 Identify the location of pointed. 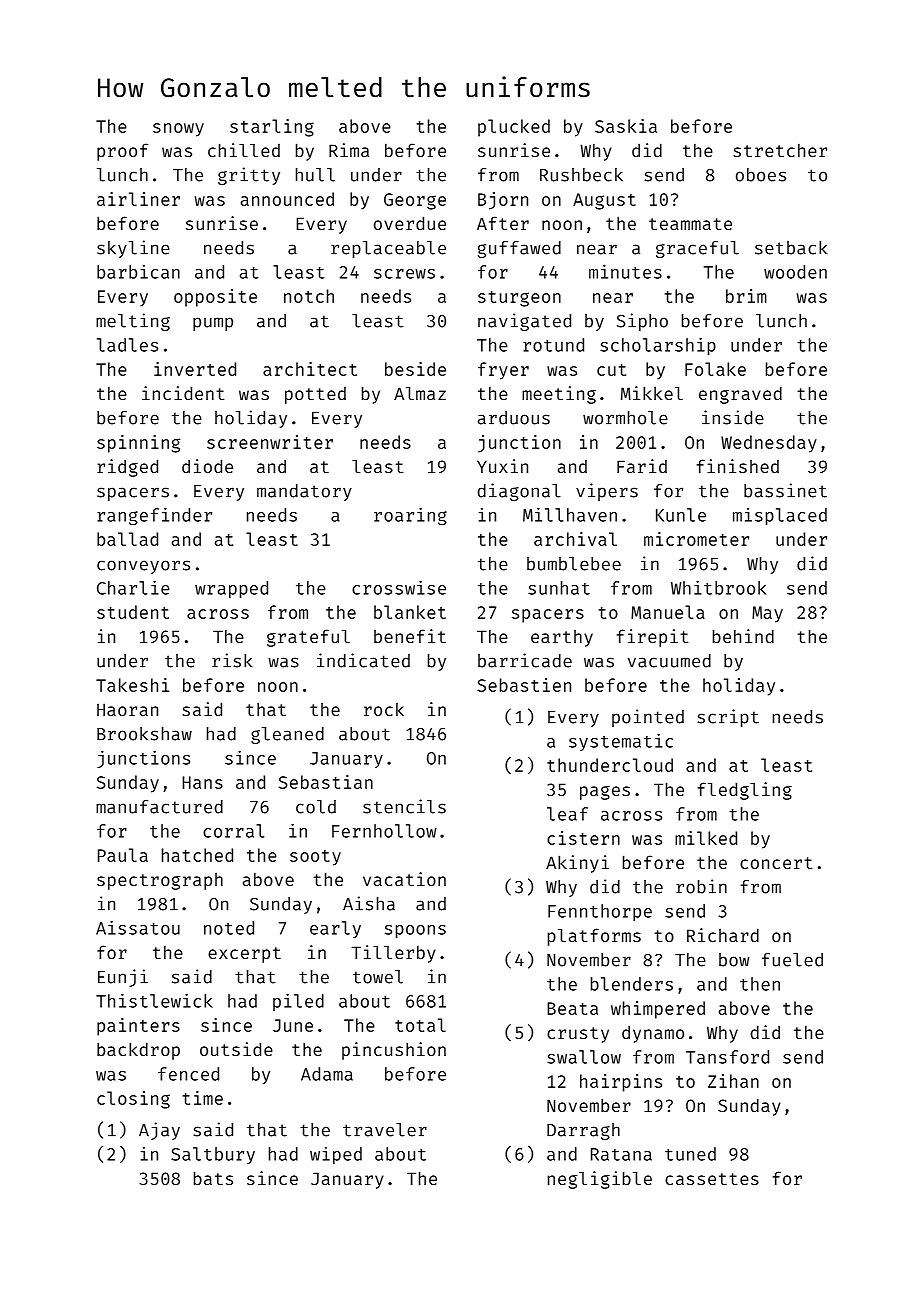
(648, 718).
